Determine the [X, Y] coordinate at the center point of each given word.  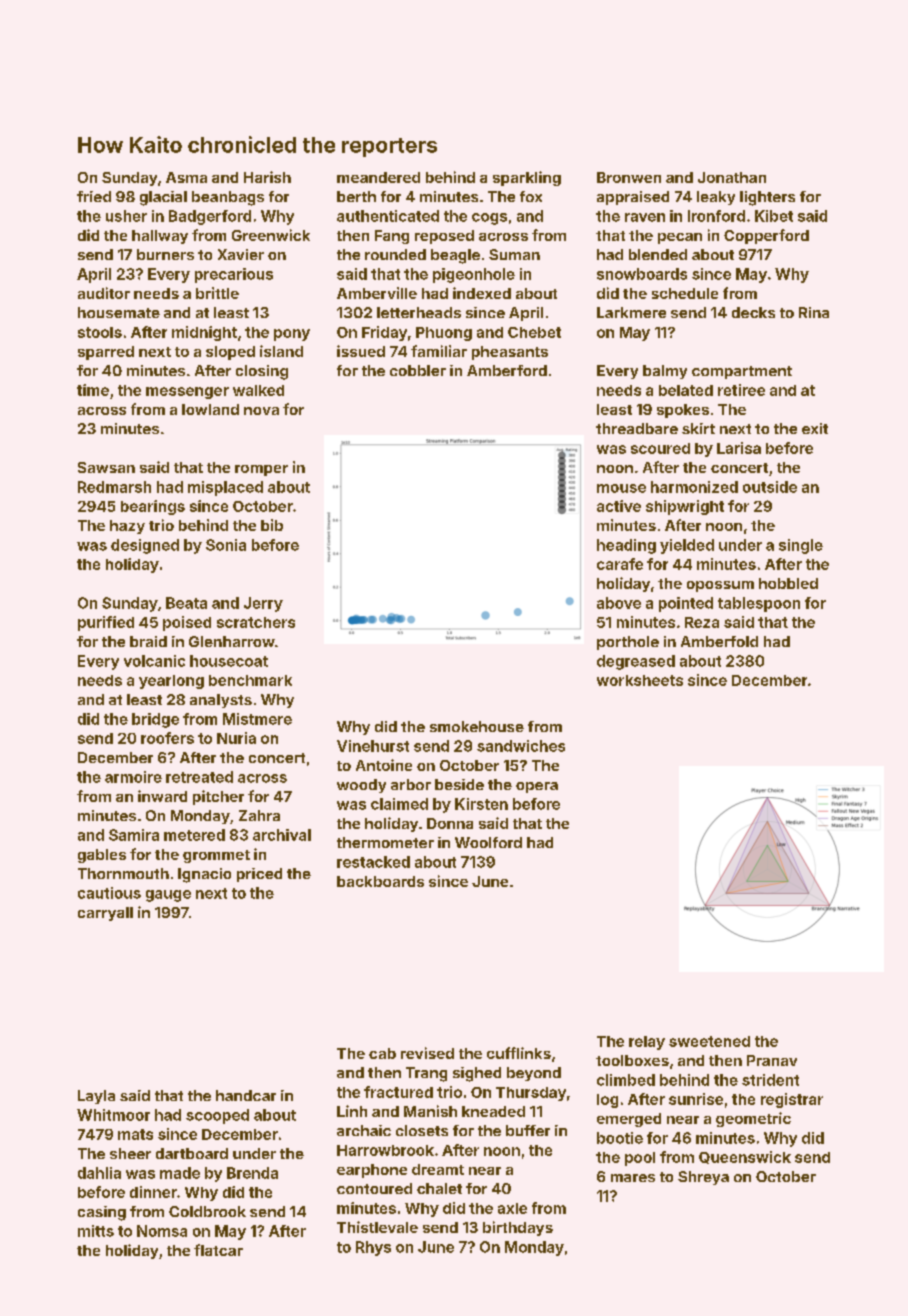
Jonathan [732, 177]
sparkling [527, 178]
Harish [267, 177]
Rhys [373, 1248]
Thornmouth [123, 873]
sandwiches [521, 746]
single [801, 546]
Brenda [252, 1173]
